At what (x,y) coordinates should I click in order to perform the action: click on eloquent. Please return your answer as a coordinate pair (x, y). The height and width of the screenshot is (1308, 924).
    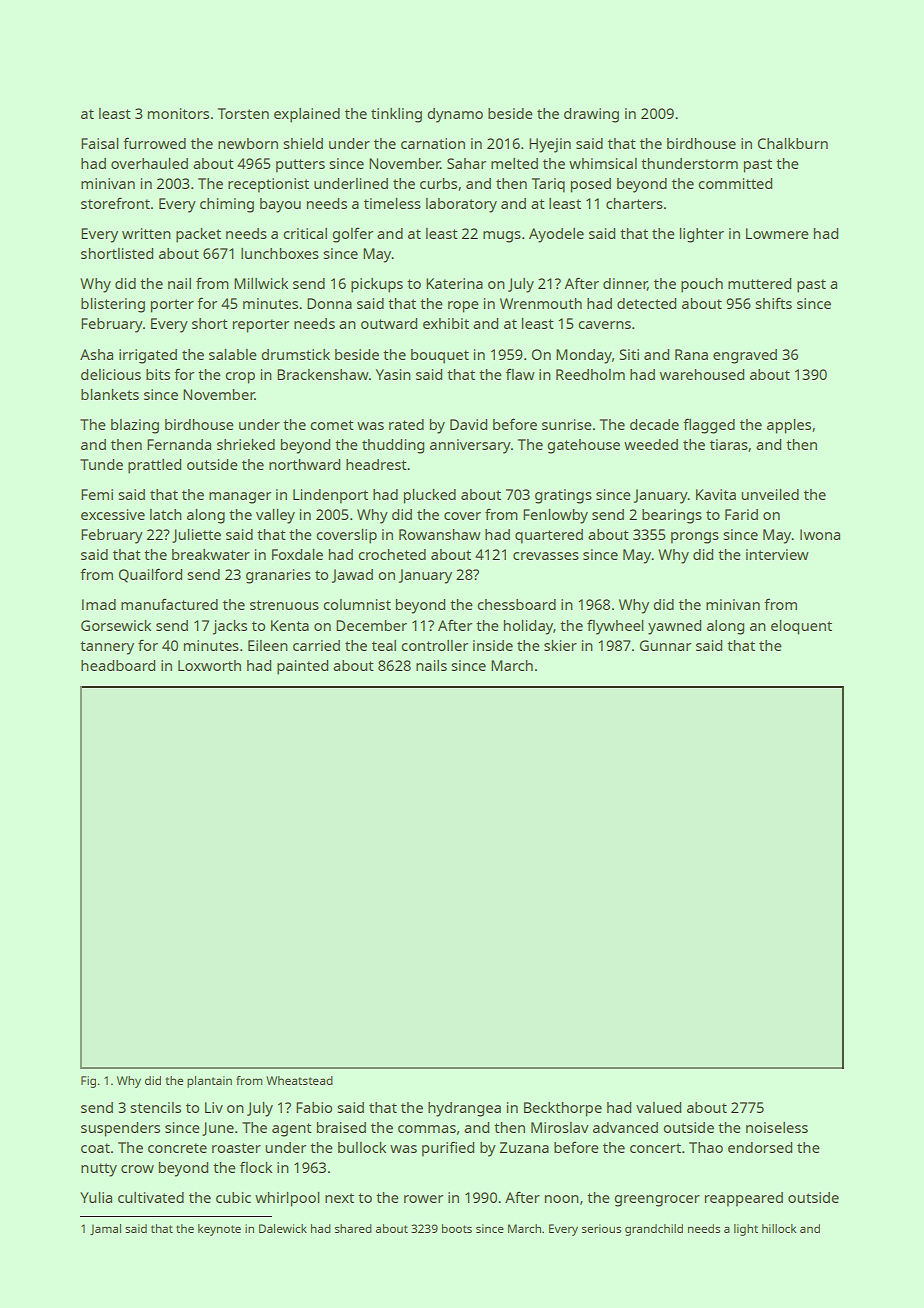
    Looking at the image, I should click on (801, 627).
